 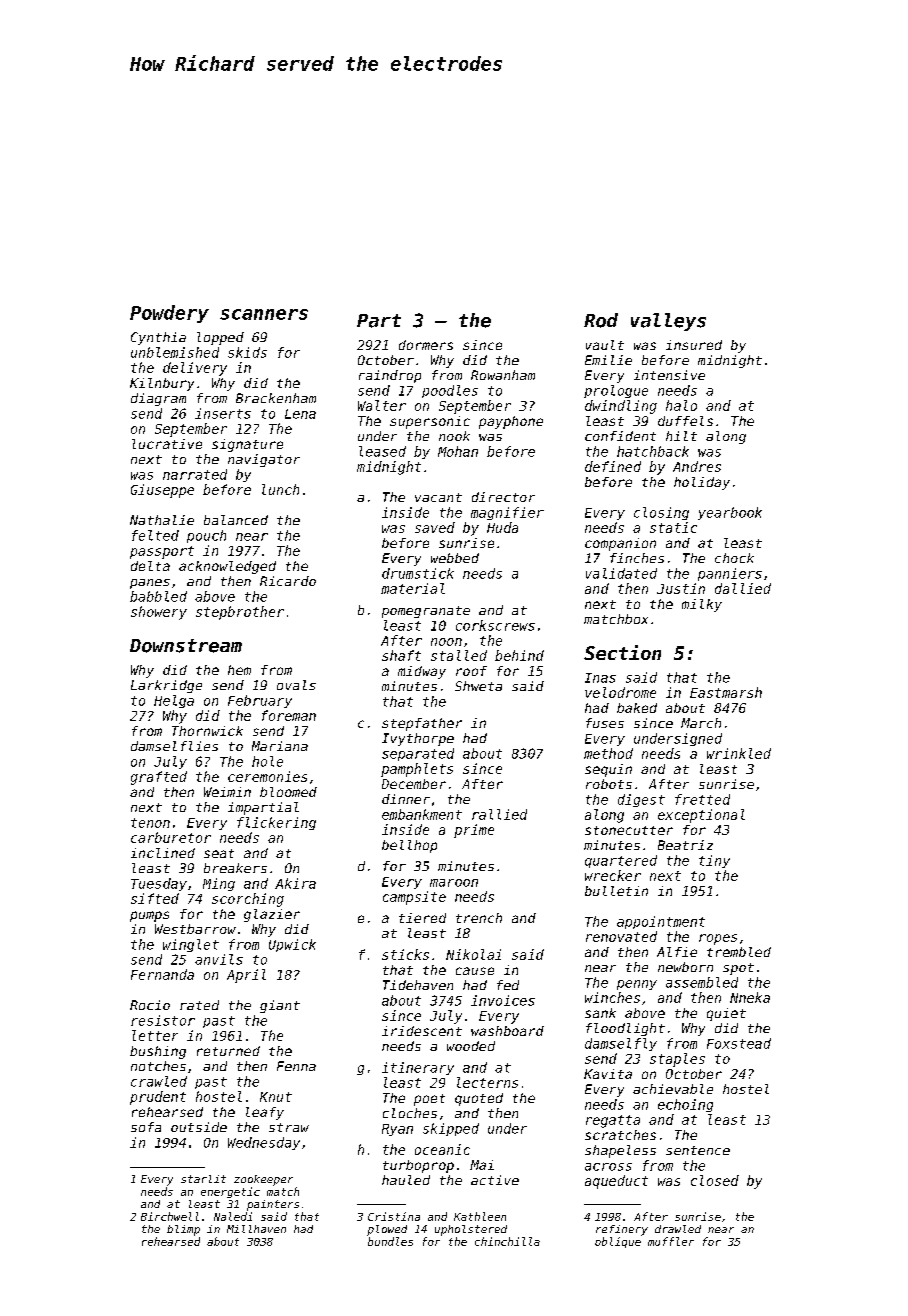 What do you see at coordinates (260, 701) in the document?
I see `February` at bounding box center [260, 701].
